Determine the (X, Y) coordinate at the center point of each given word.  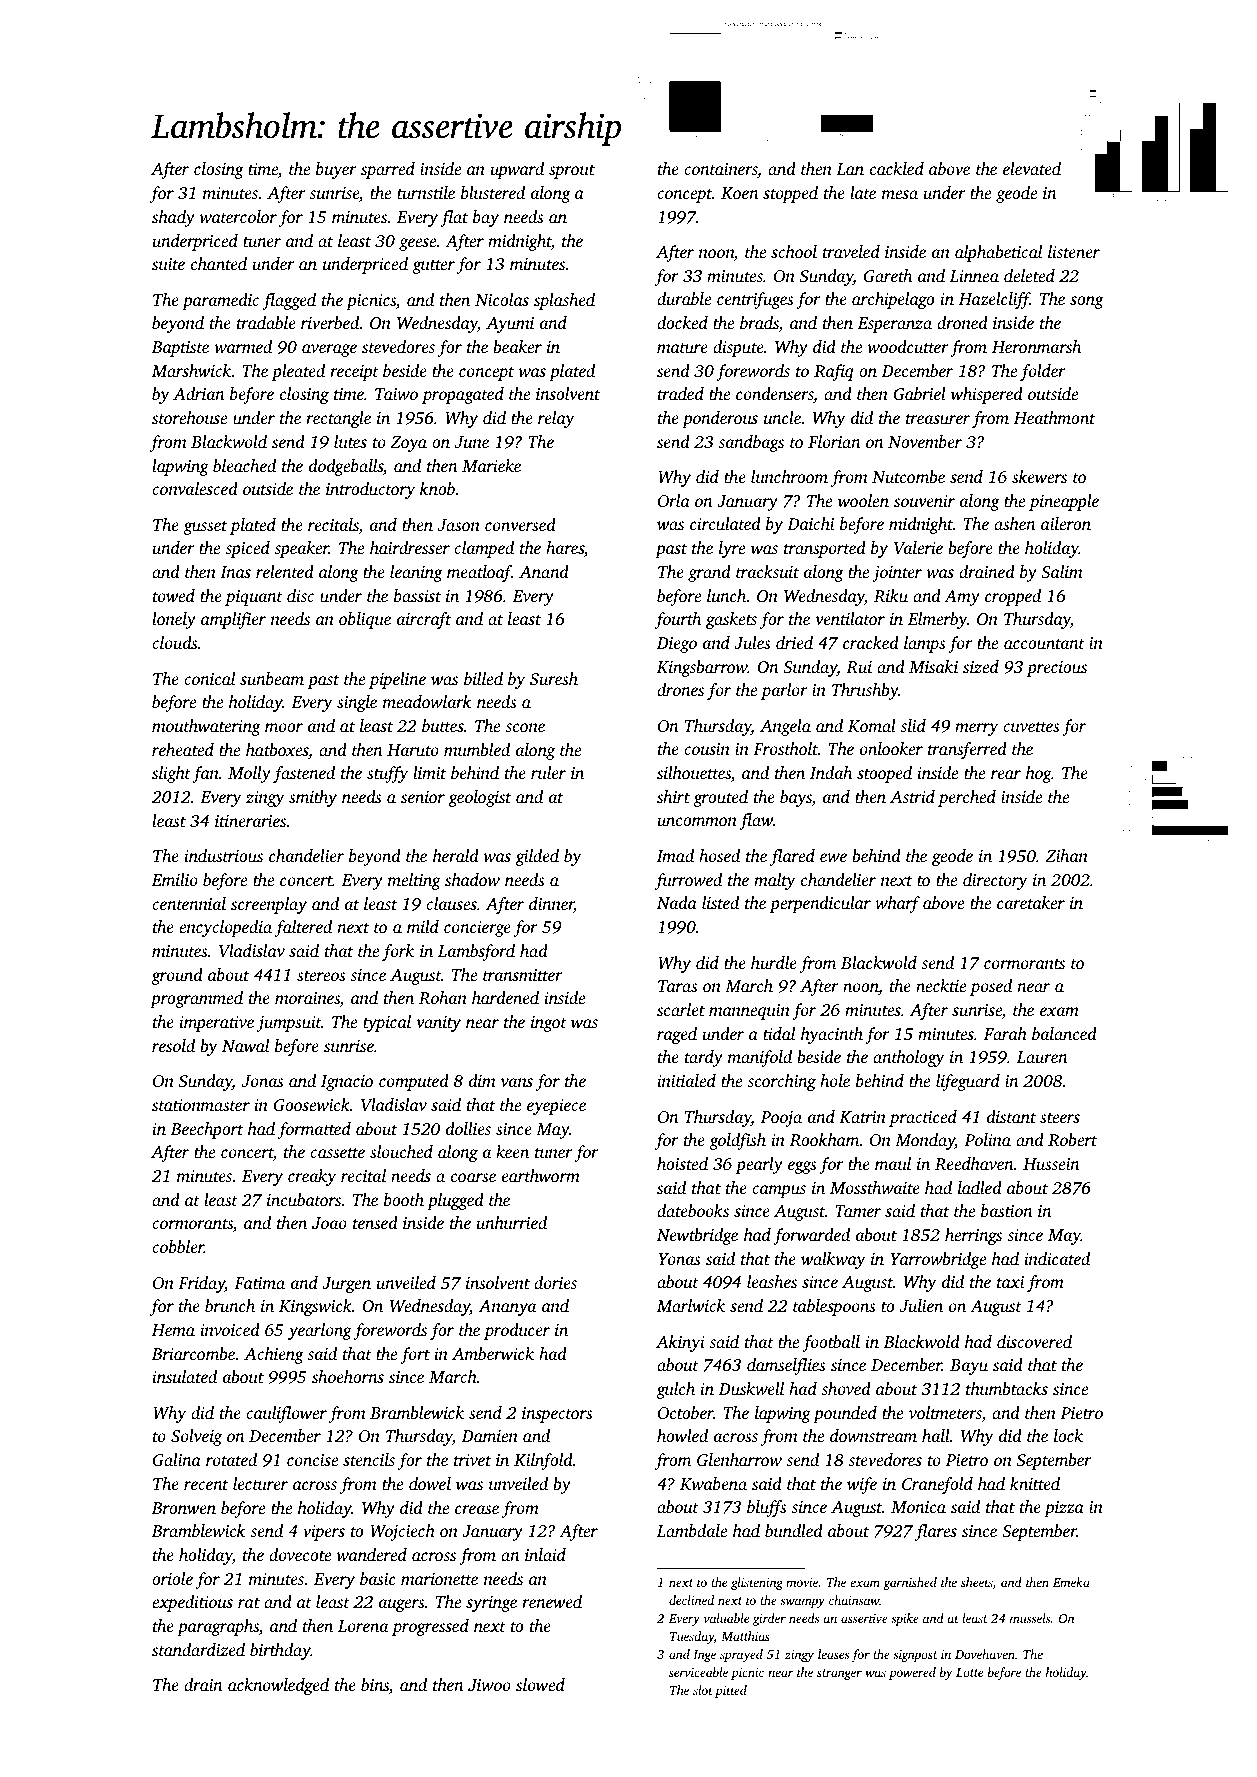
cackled (897, 168)
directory (995, 881)
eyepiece (556, 1107)
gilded (537, 857)
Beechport (207, 1130)
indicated (1057, 1258)
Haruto (413, 750)
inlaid (545, 1554)
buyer (336, 170)
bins (375, 1684)
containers (721, 170)
